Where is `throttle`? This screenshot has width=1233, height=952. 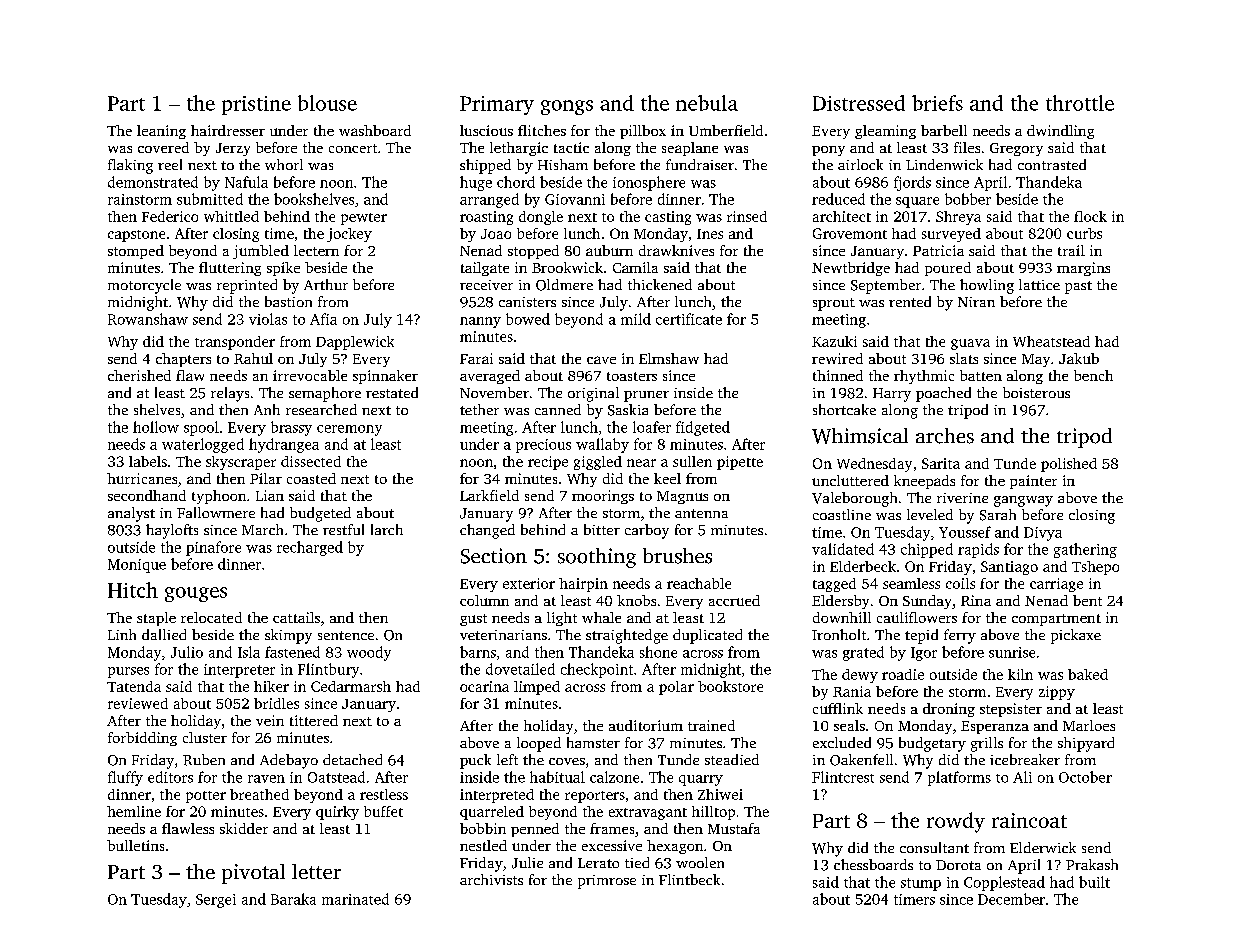
throttle is located at coordinates (1080, 103).
